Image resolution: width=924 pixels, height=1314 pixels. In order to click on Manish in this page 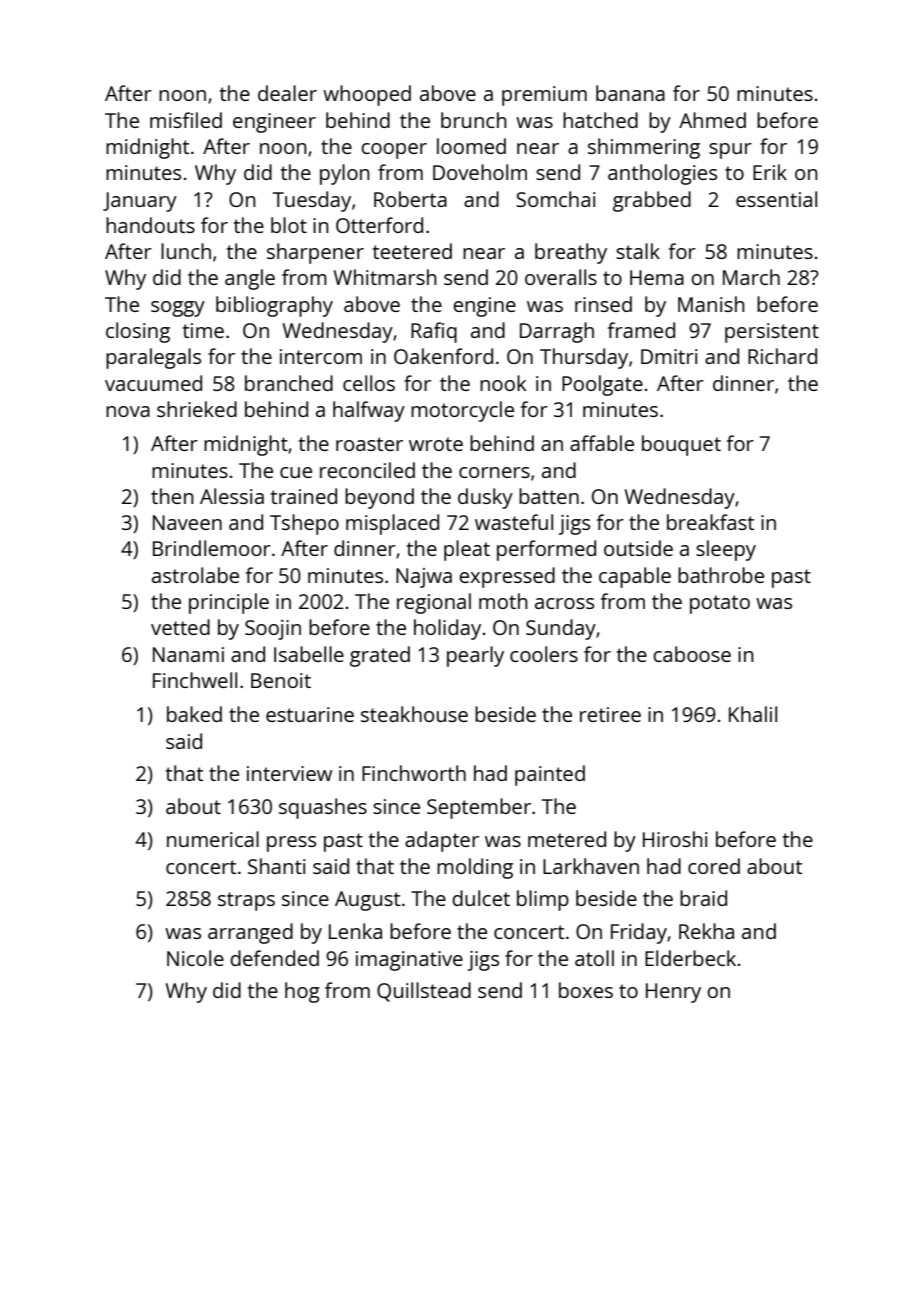, I will do `click(711, 304)`.
